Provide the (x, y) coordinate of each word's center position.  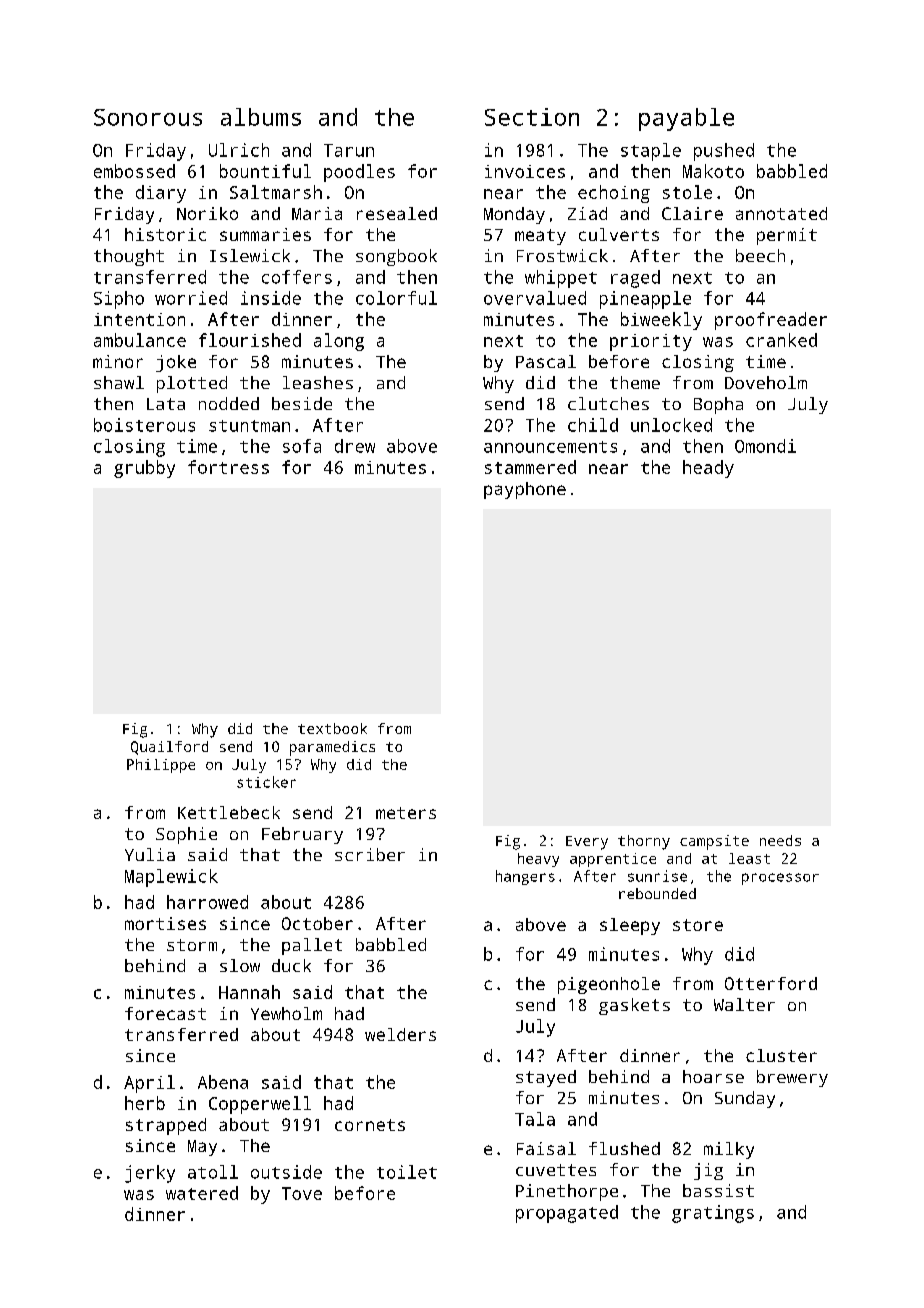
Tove (302, 1193)
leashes (318, 382)
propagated (567, 1214)
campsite (714, 842)
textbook (332, 728)
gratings (713, 1214)
